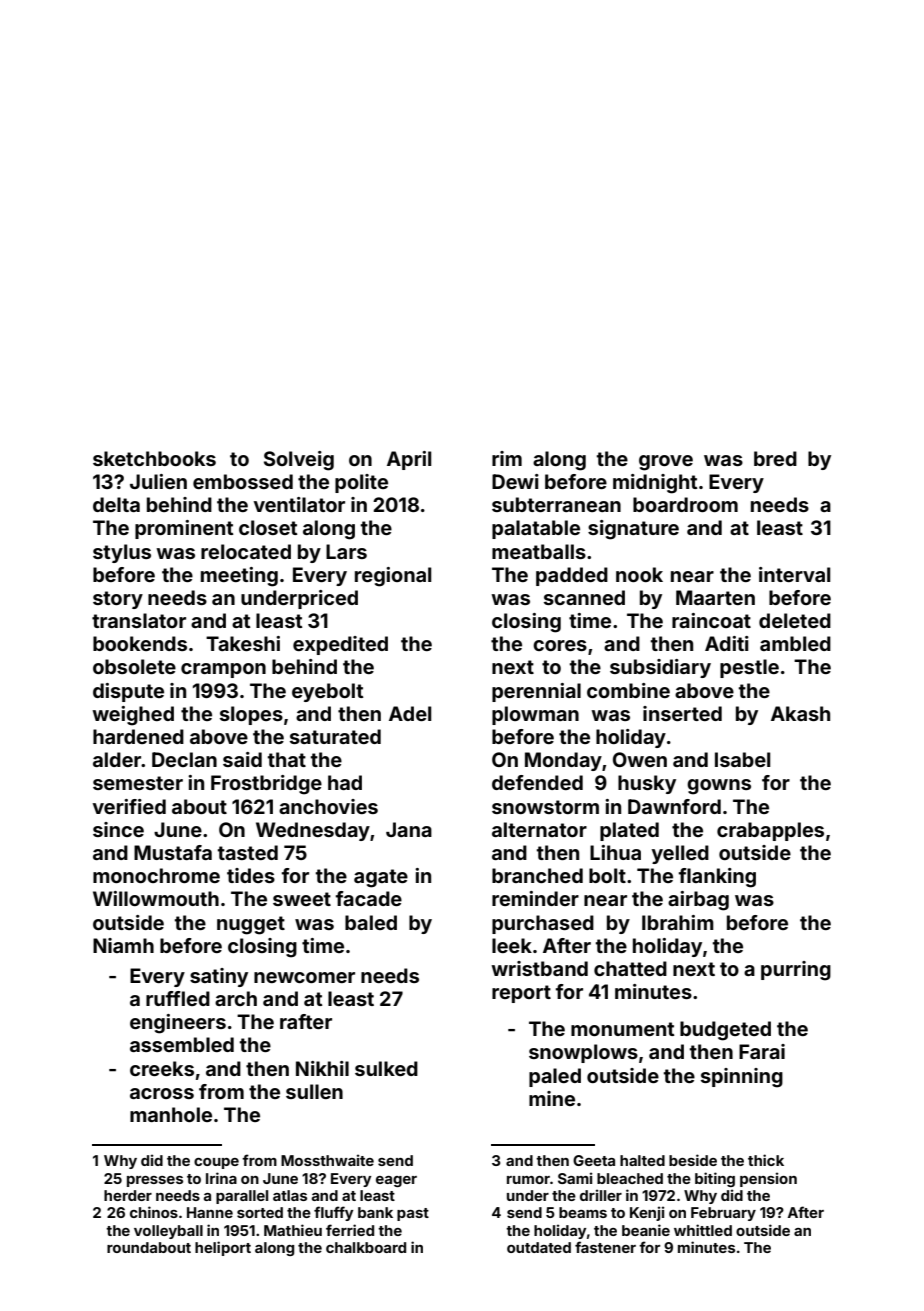  Describe the element at coordinates (640, 759) in the image. I see `Owen` at that location.
